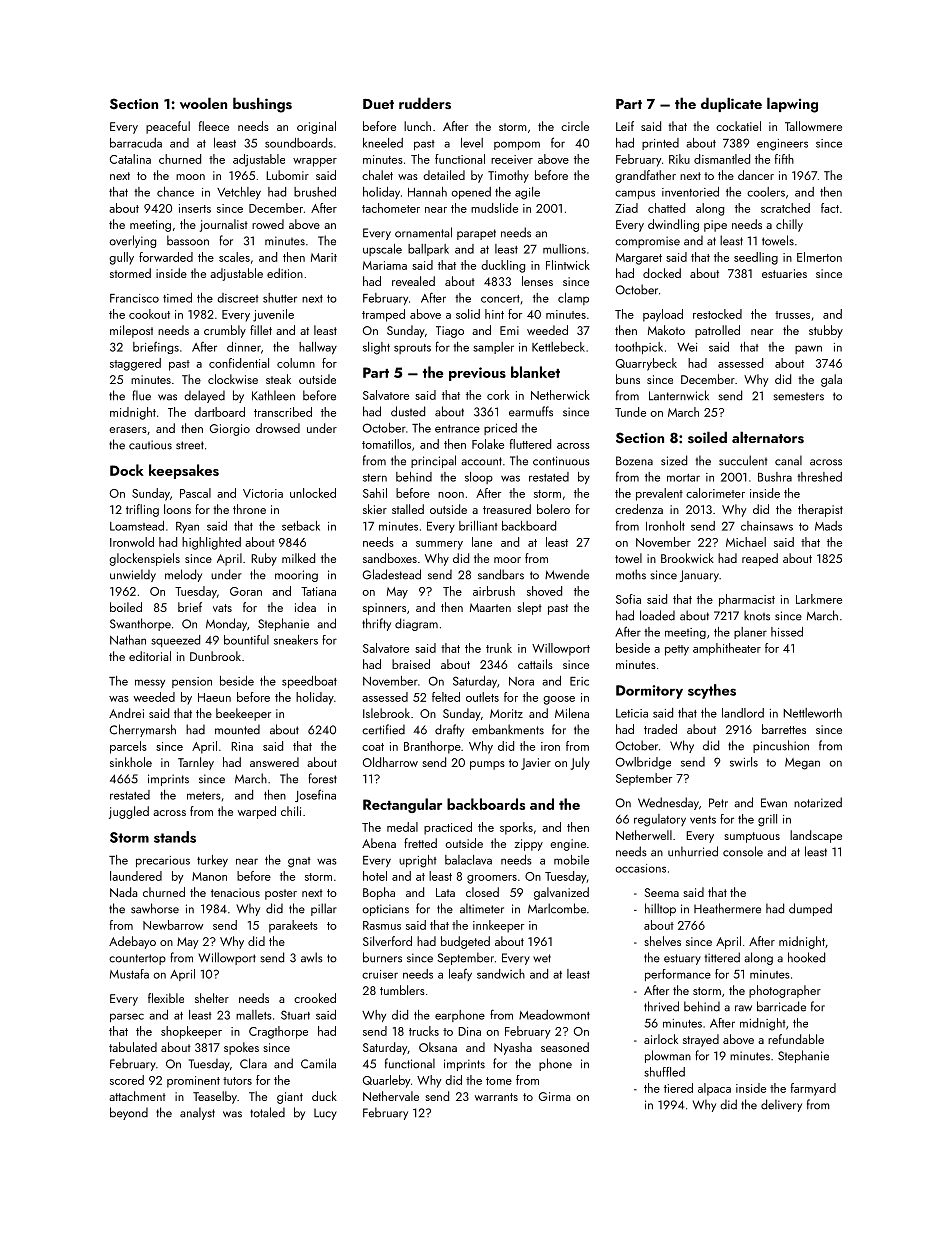 The height and width of the document is (1233, 952). I want to click on Nettleworth, so click(812, 713).
